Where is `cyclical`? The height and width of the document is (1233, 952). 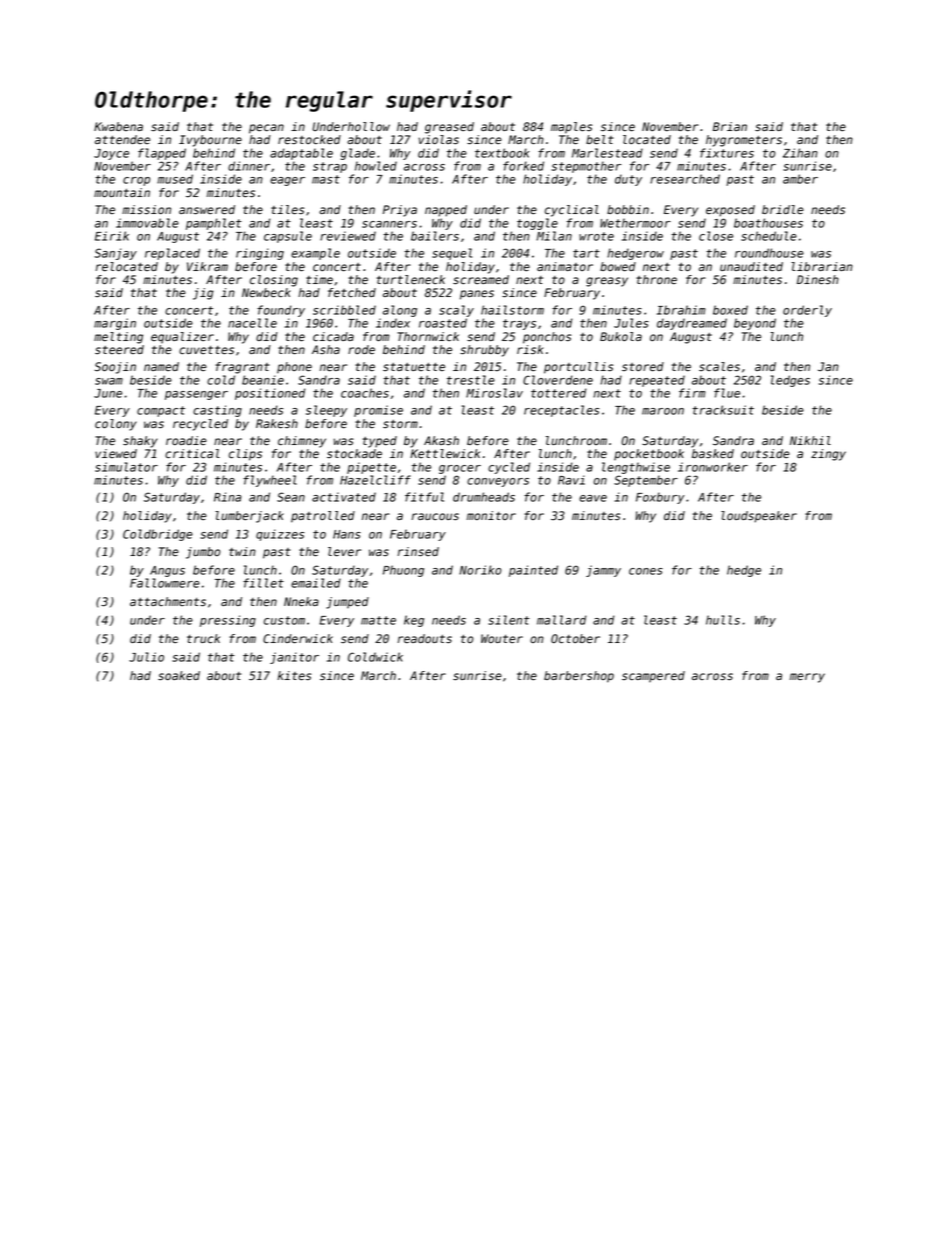
cyclical is located at coordinates (572, 211).
